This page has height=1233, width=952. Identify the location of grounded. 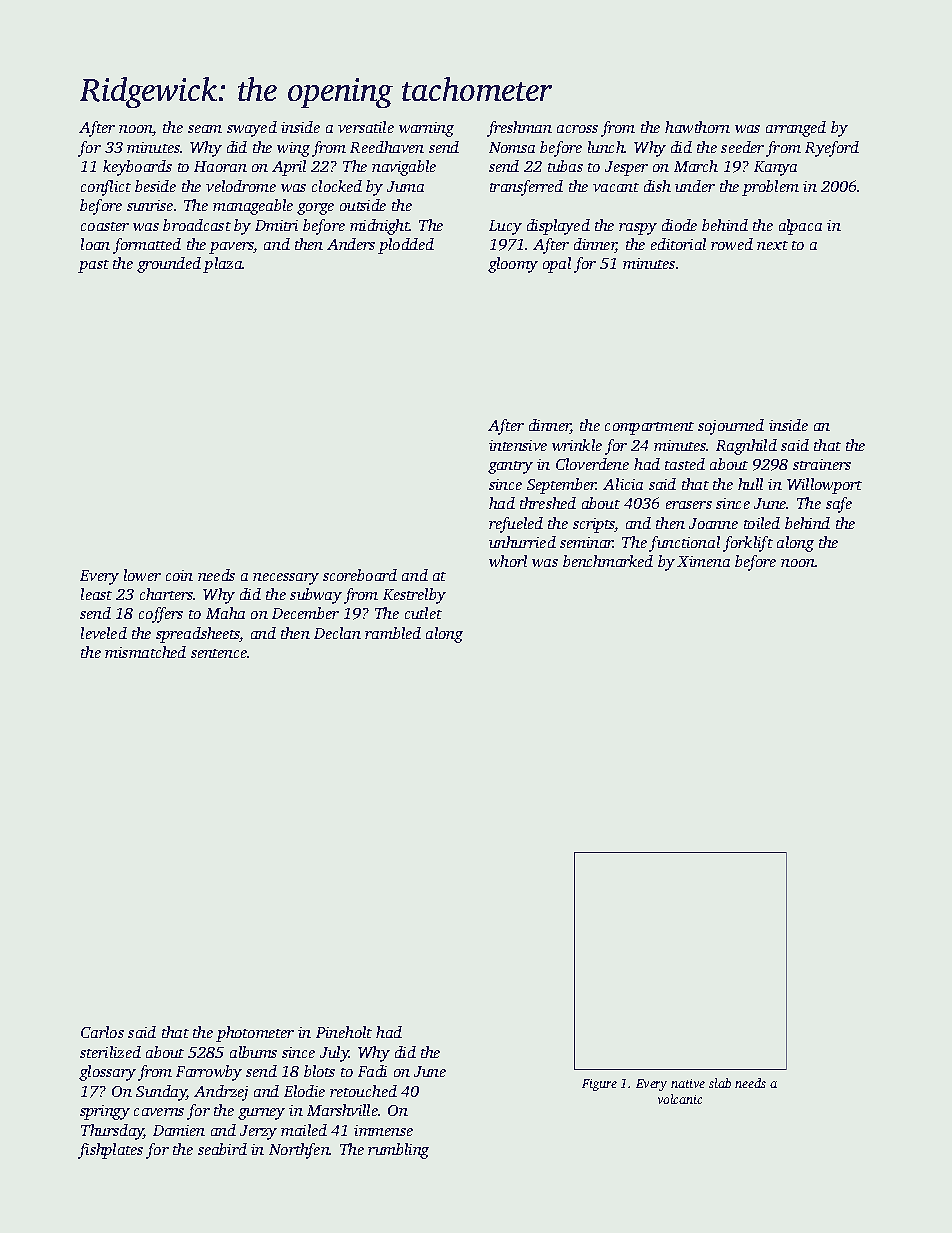
(169, 265).
